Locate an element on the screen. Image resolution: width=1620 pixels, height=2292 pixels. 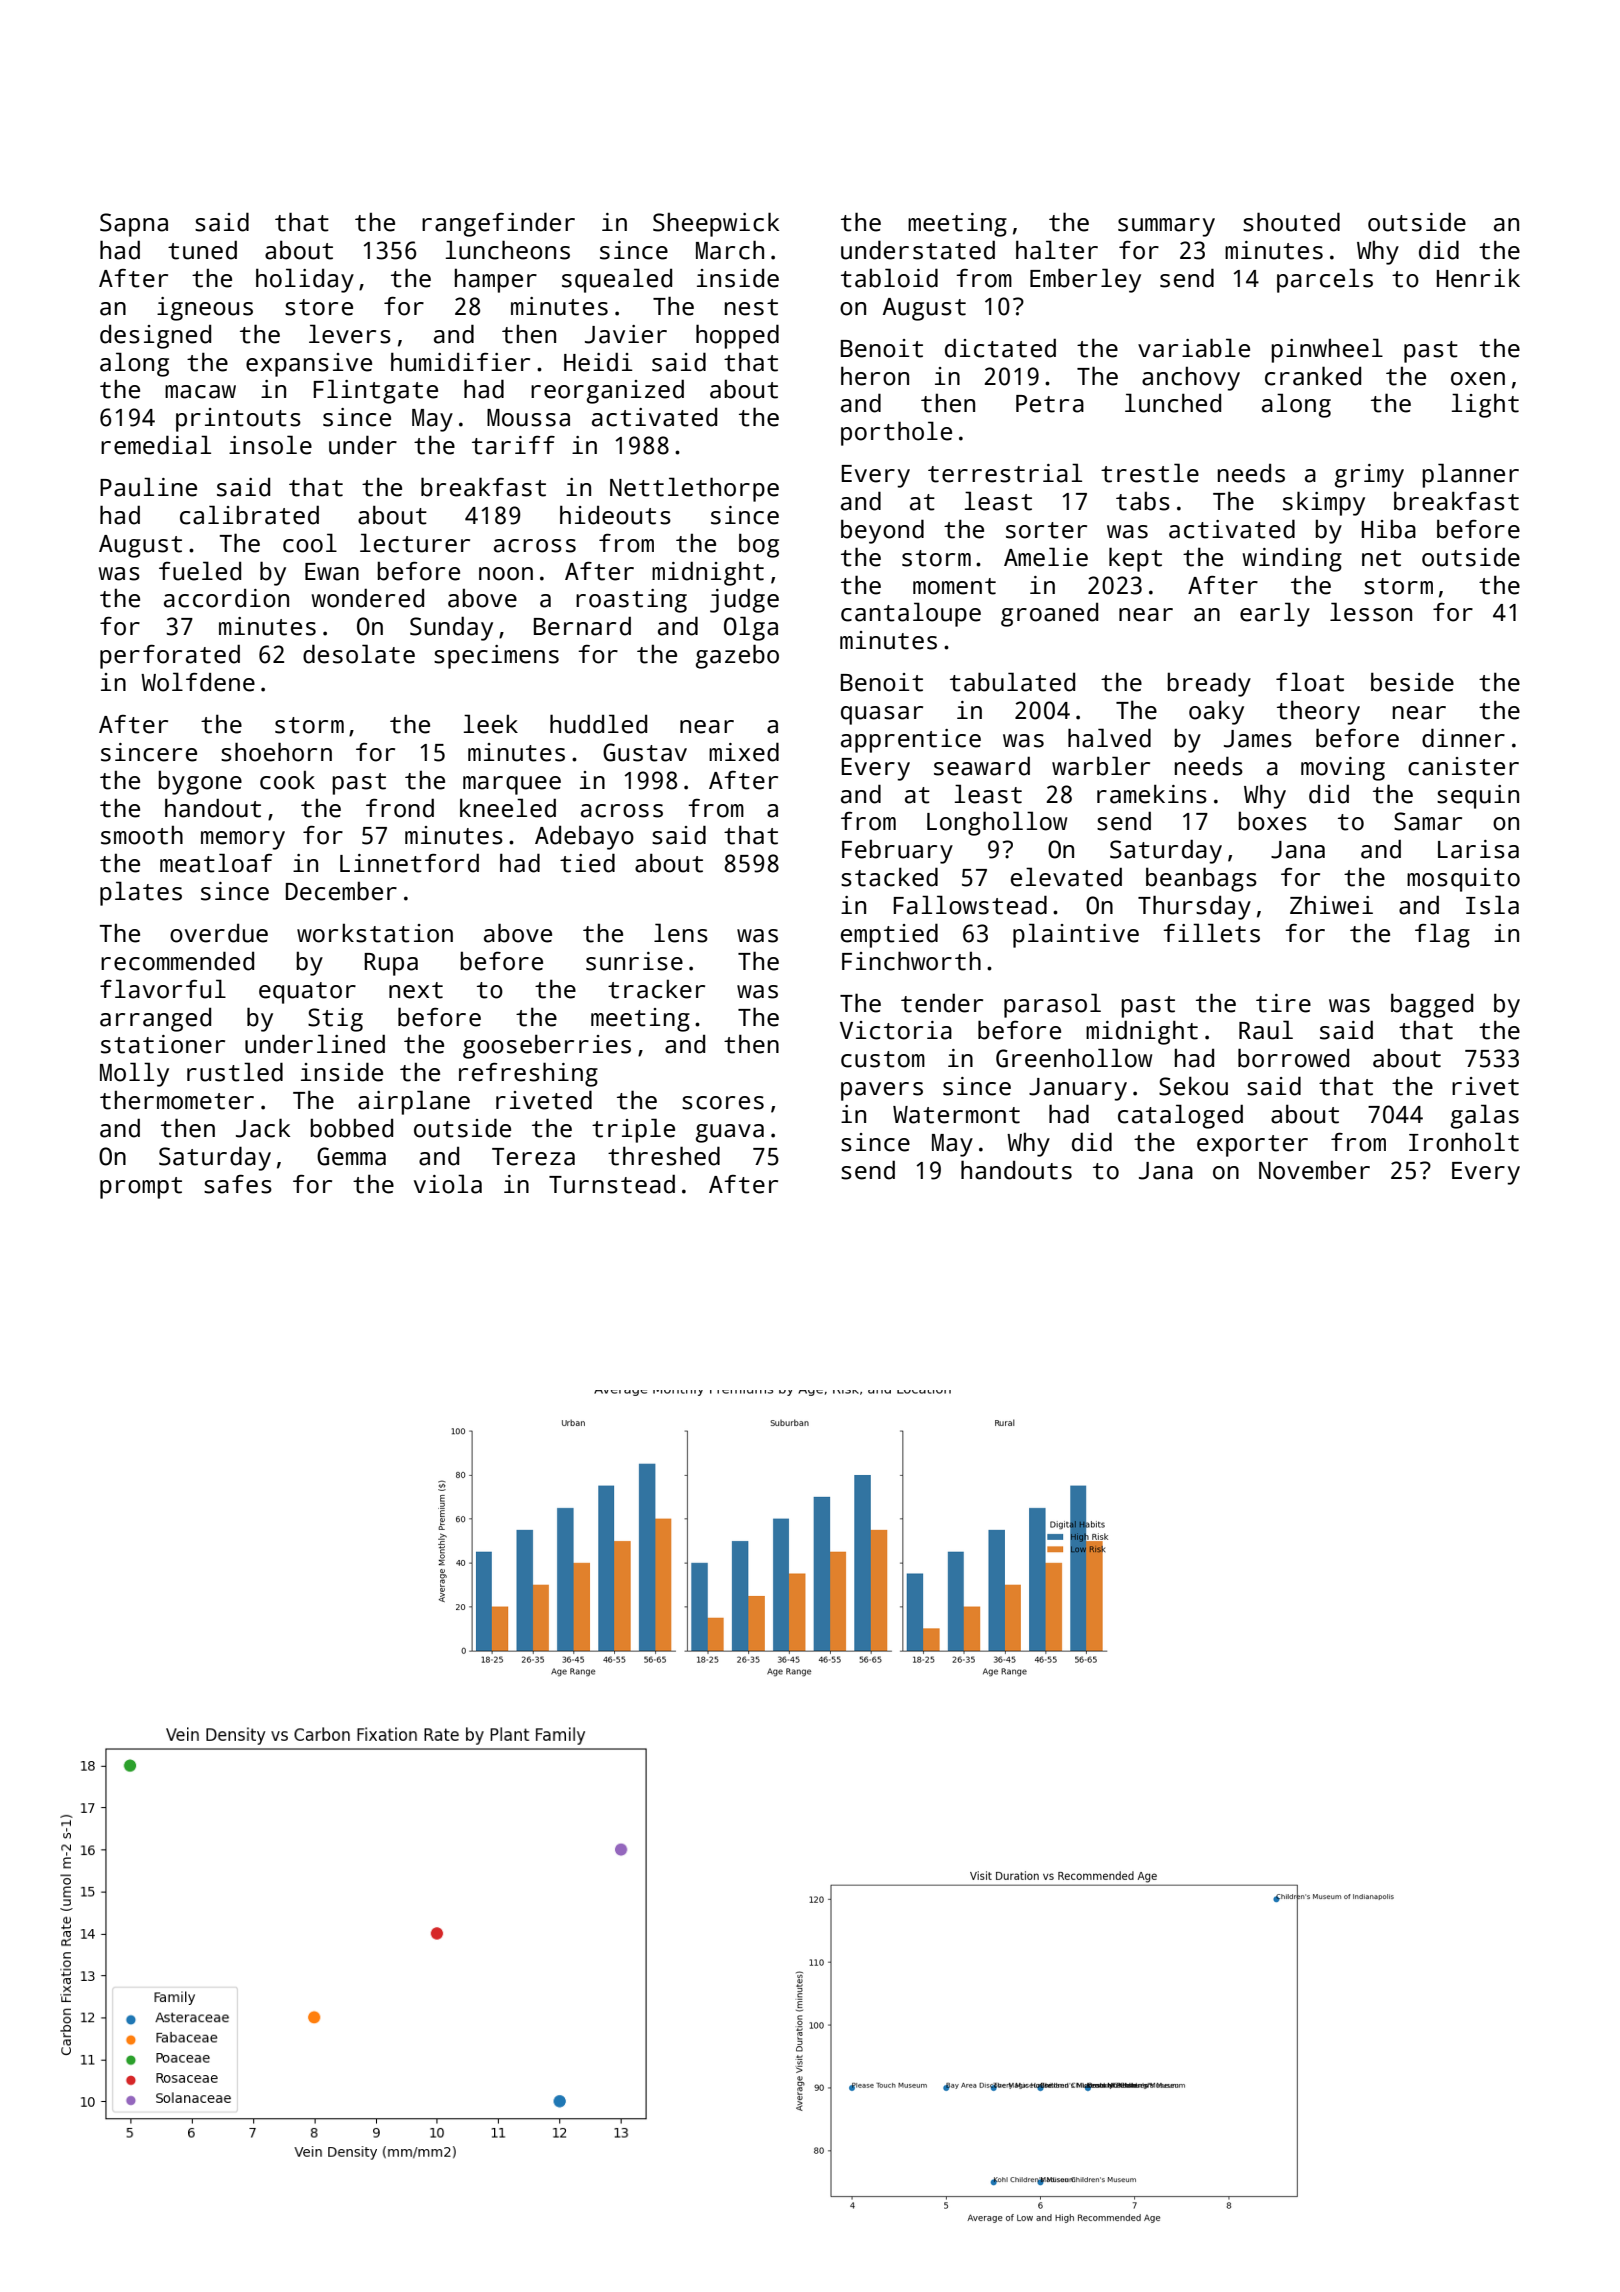
Sheepwick is located at coordinates (716, 224).
